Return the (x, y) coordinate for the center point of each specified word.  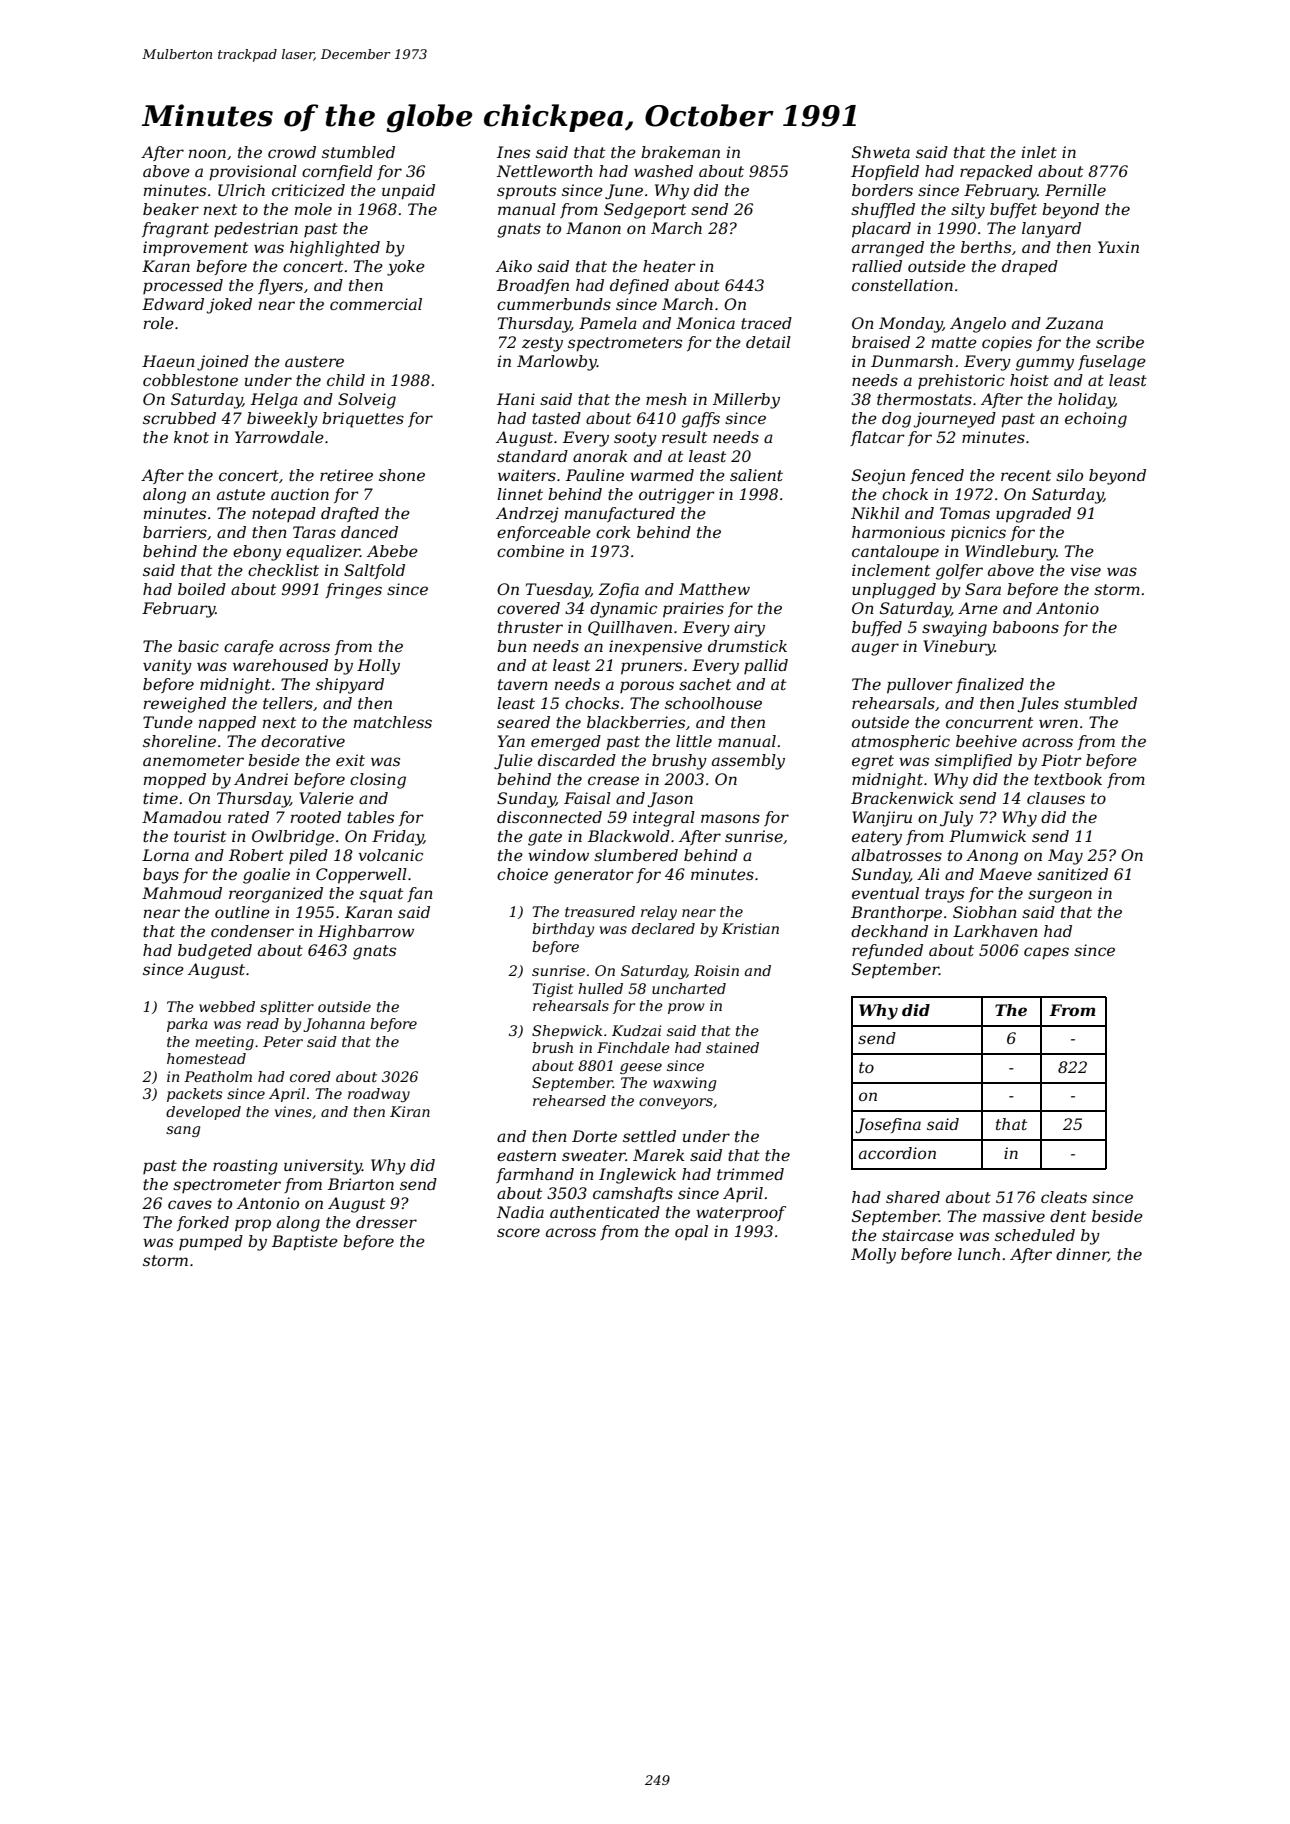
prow (686, 1008)
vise (1085, 570)
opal (691, 1233)
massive (1014, 1216)
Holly (378, 667)
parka (187, 1025)
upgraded (1033, 515)
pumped (211, 1242)
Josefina (888, 1125)
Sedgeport (645, 211)
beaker (171, 209)
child (346, 380)
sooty (635, 439)
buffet (1013, 210)
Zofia (618, 590)
